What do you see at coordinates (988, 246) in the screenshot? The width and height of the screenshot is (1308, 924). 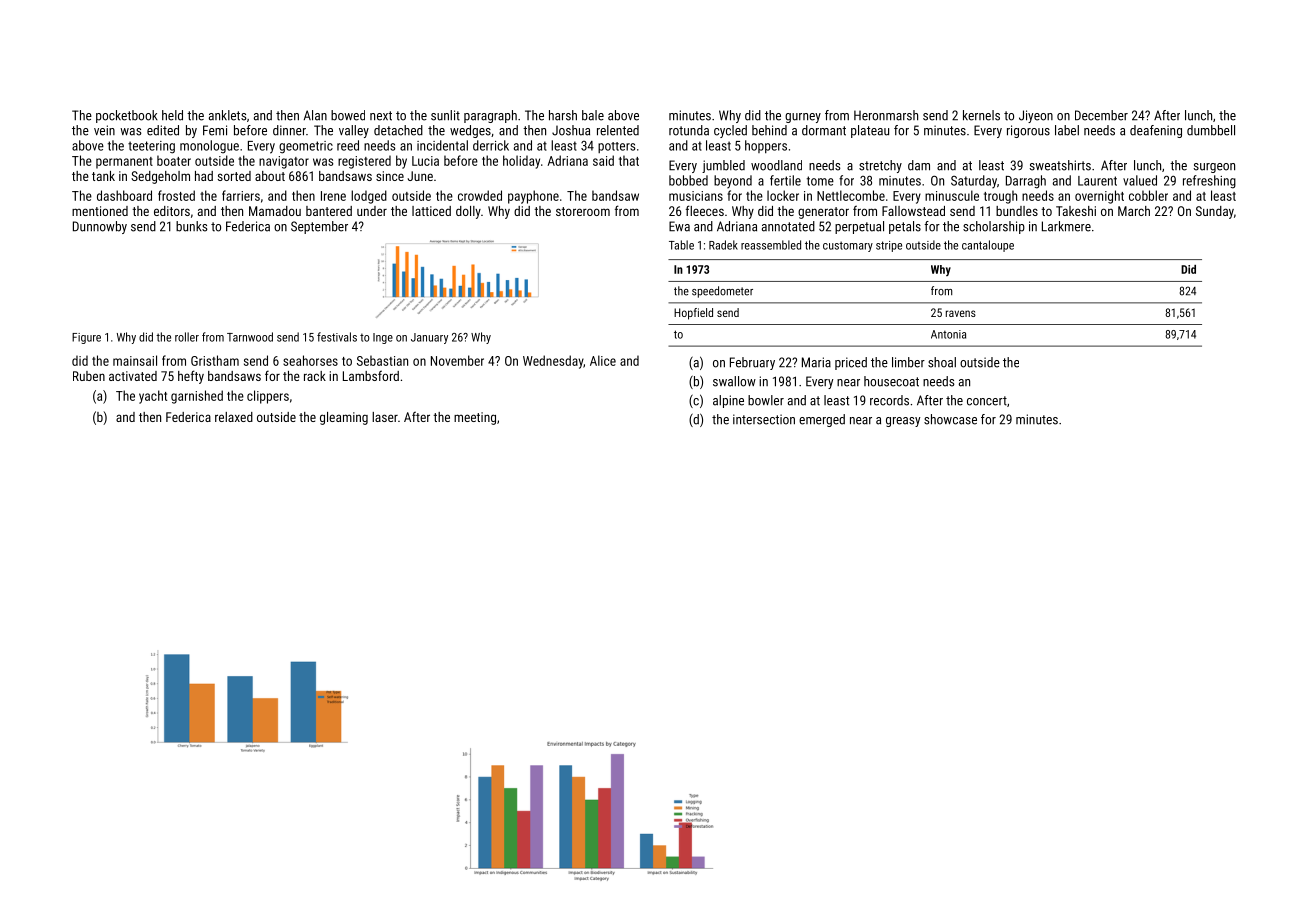 I see `cantaloupe` at bounding box center [988, 246].
